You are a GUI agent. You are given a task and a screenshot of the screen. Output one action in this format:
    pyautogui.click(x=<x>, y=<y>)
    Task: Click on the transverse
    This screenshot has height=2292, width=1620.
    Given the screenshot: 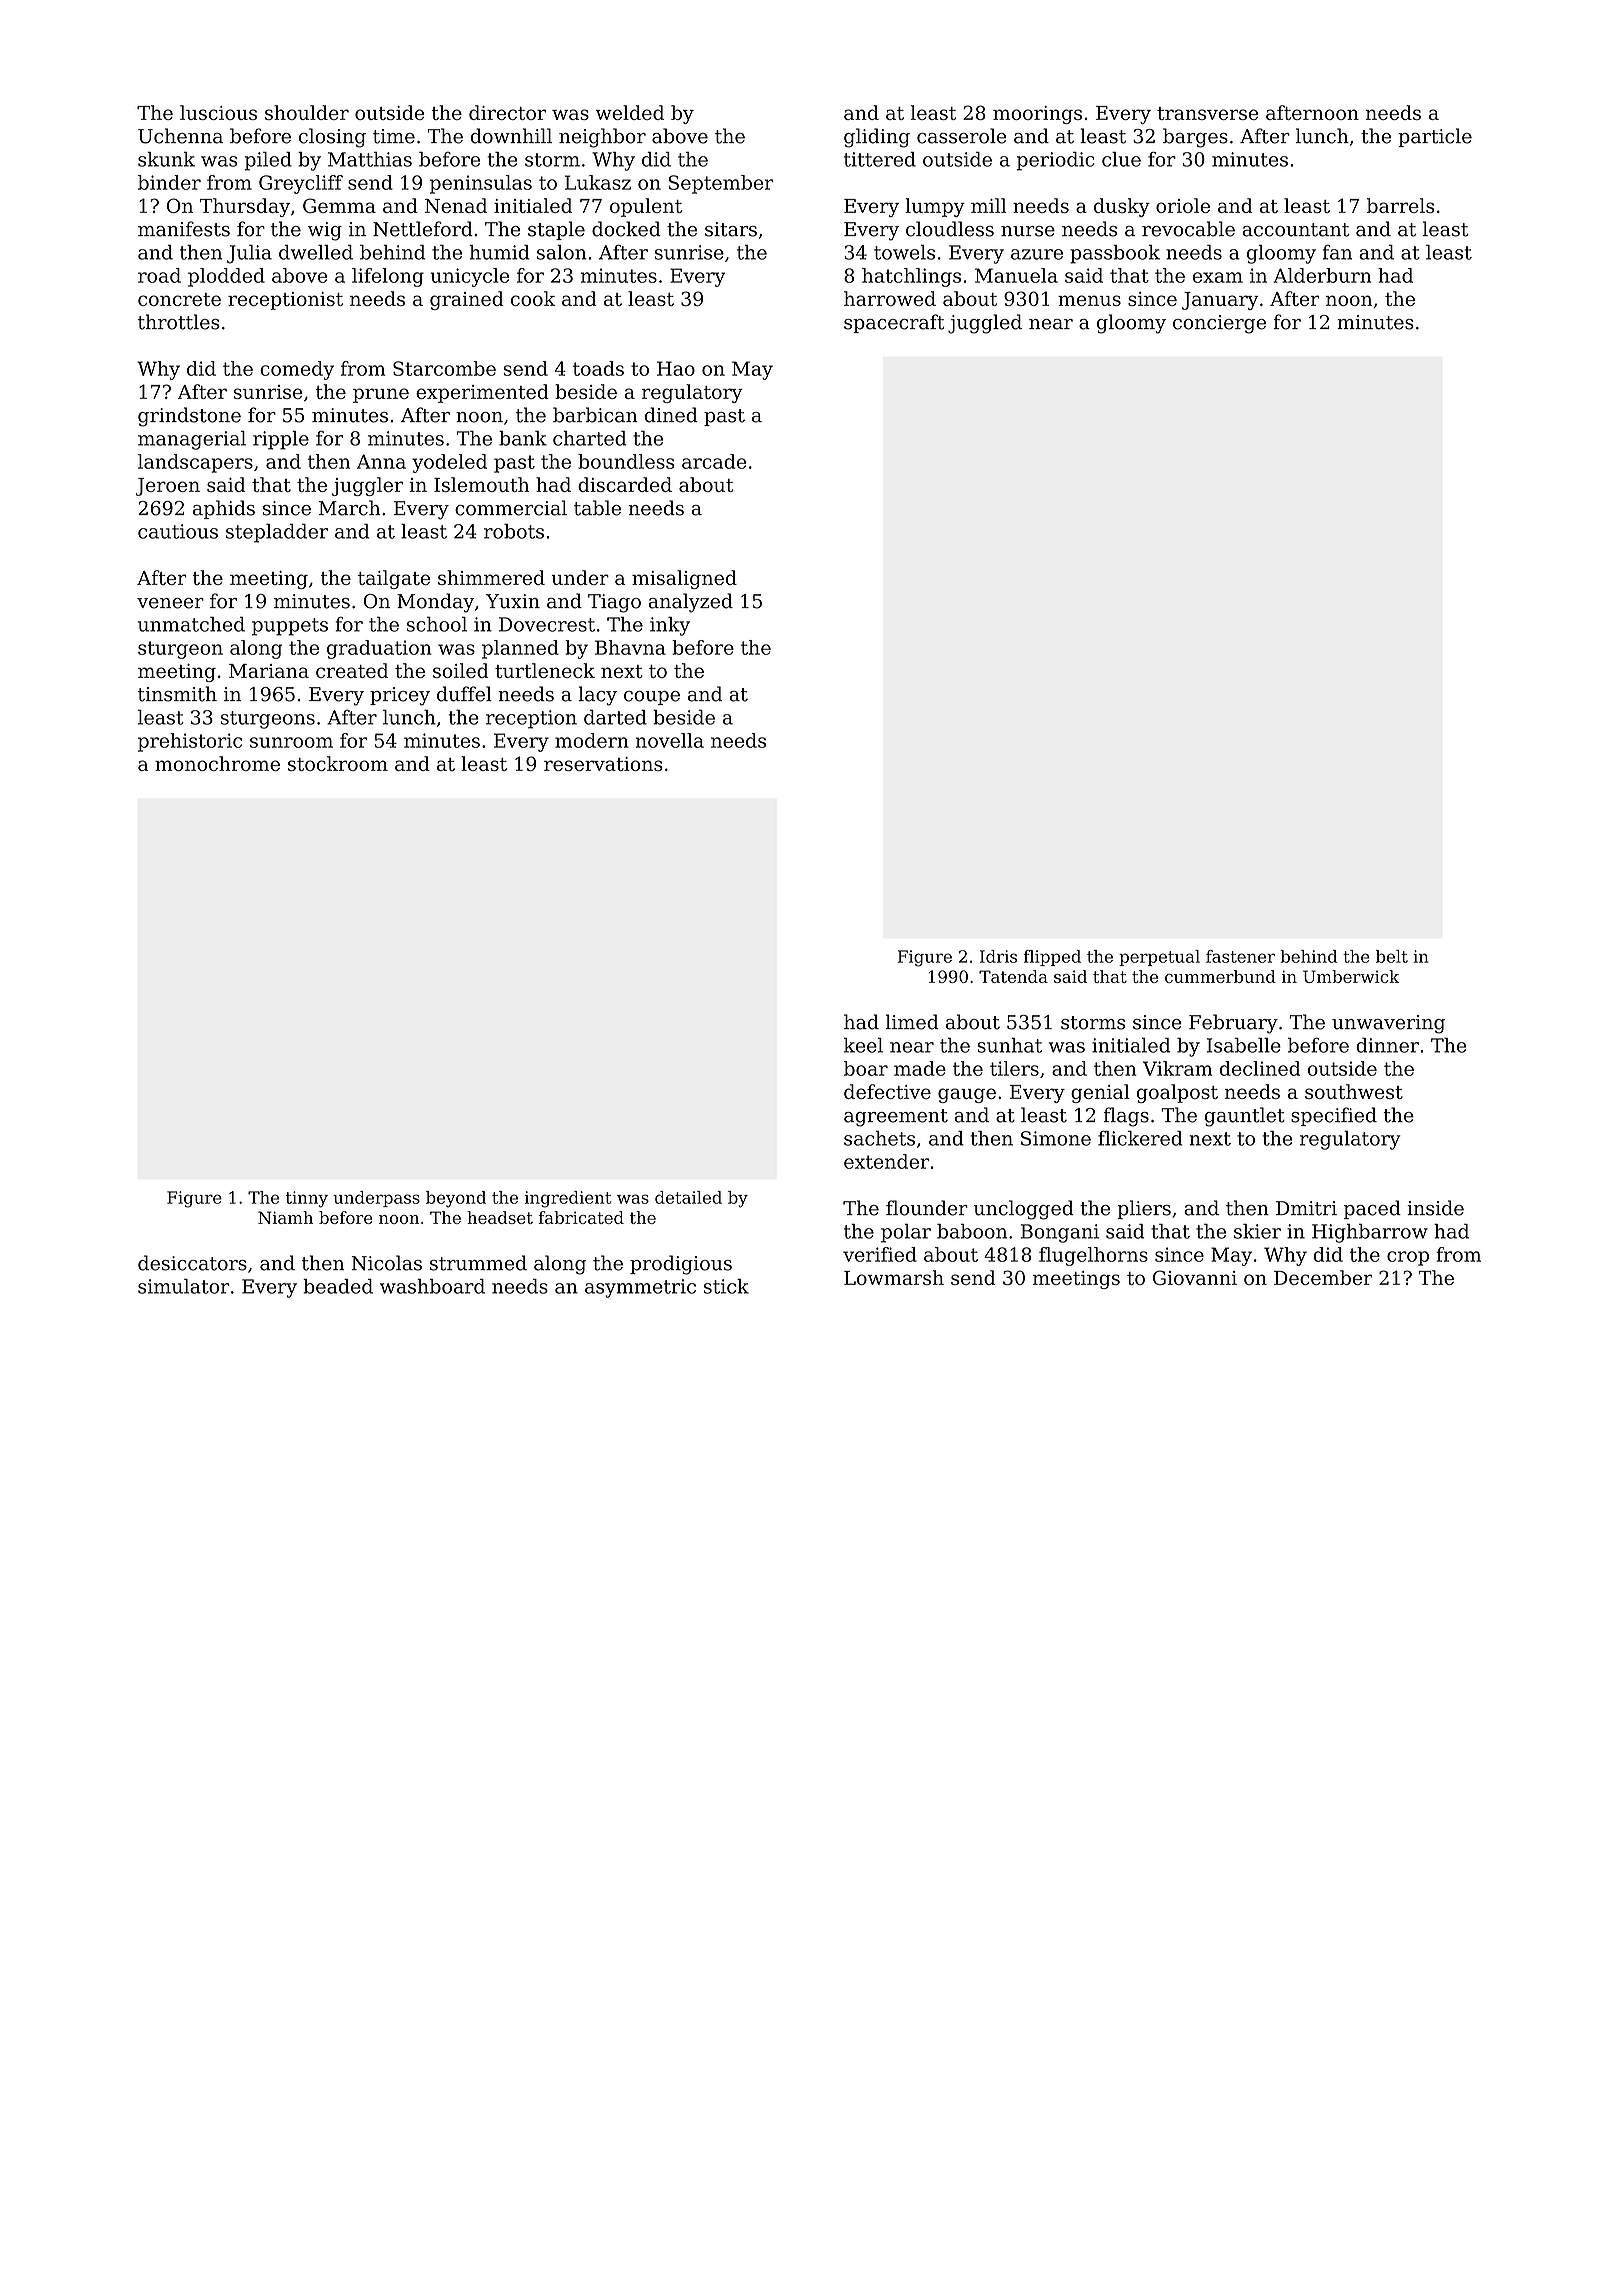 What is the action you would take?
    pyautogui.click(x=1207, y=113)
